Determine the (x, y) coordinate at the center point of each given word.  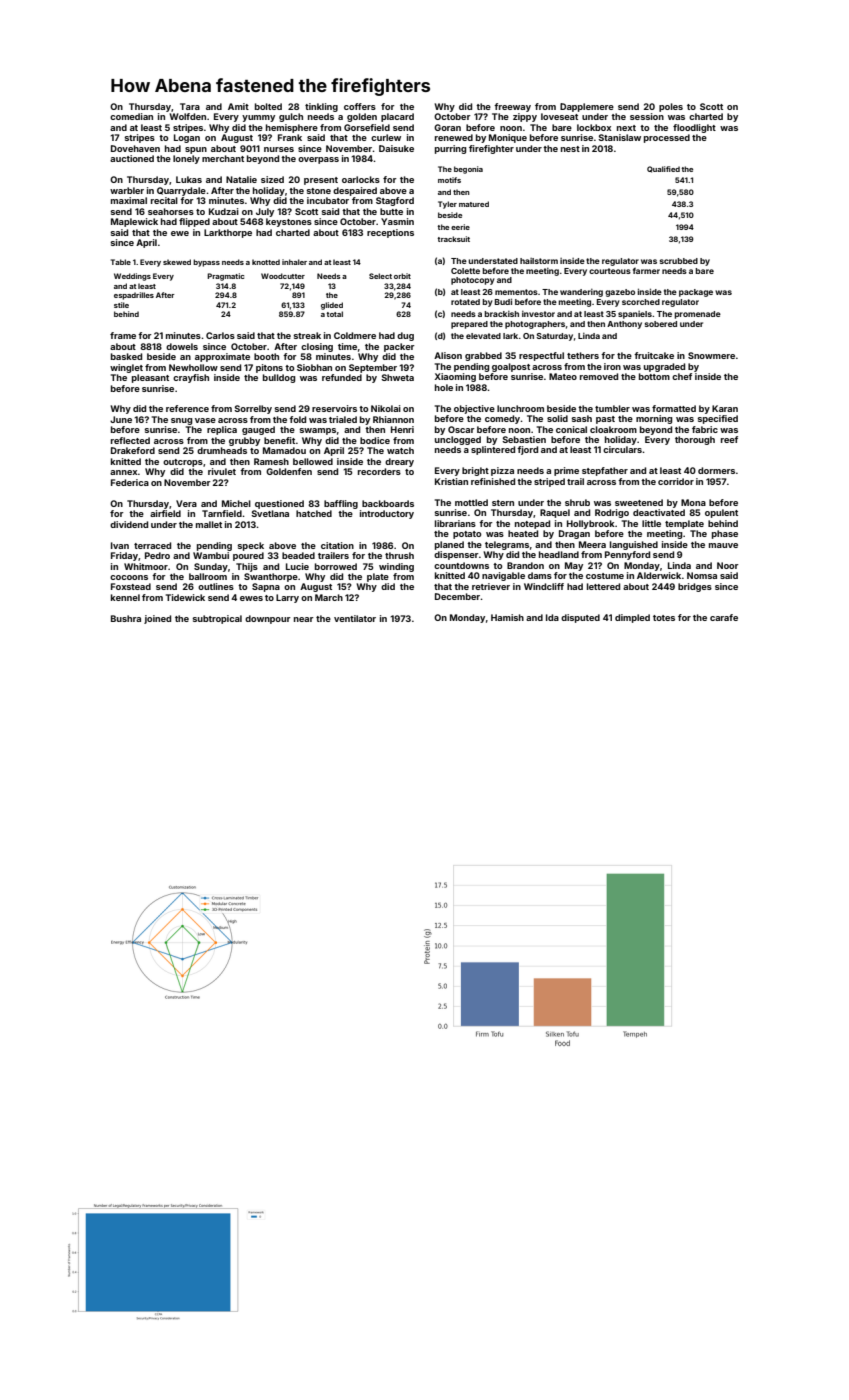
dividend (129, 524)
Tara (190, 106)
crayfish (191, 378)
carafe (724, 617)
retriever (491, 586)
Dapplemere (587, 107)
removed (599, 376)
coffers (360, 106)
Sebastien (524, 439)
